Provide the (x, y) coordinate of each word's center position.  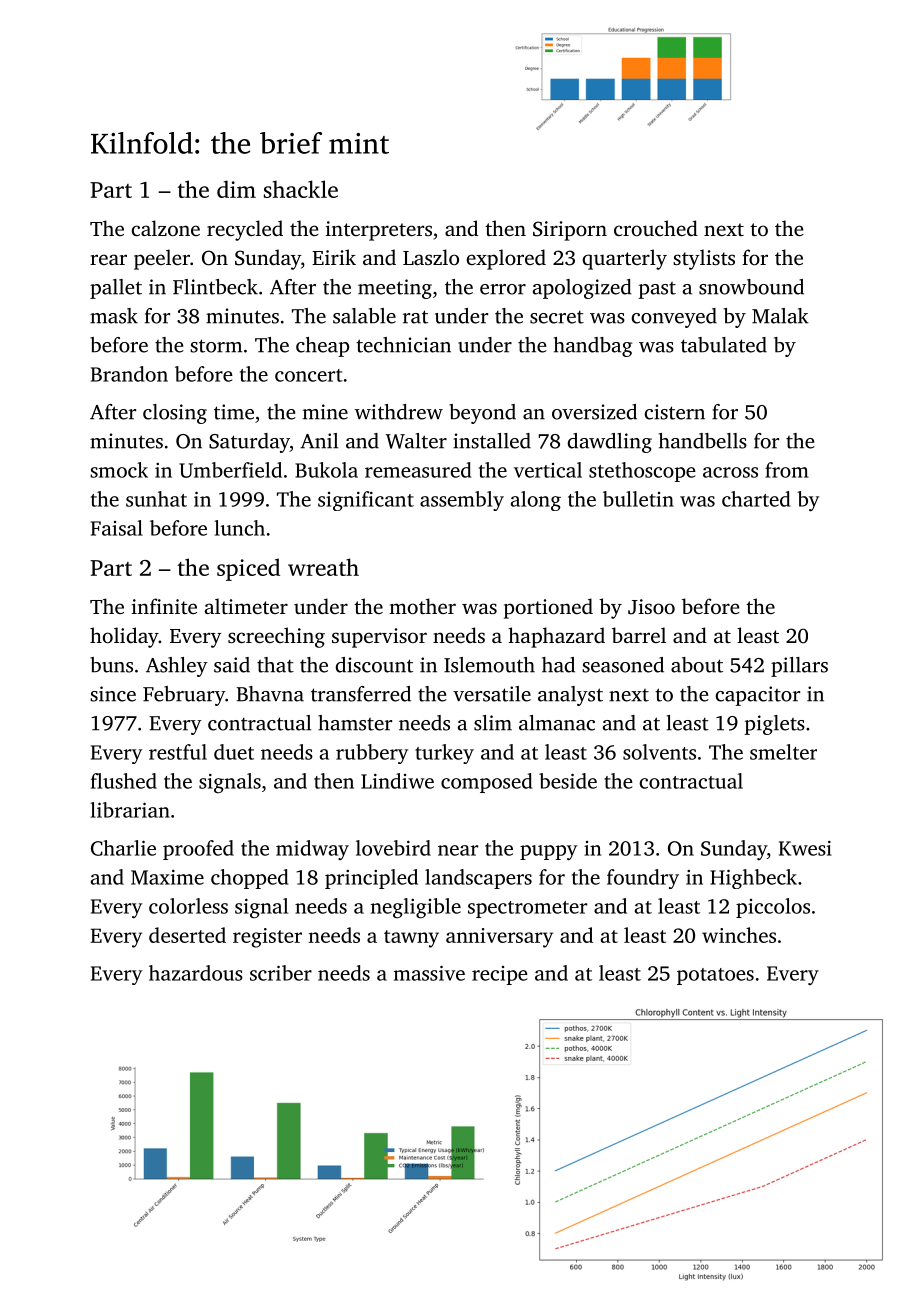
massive (429, 973)
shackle (301, 189)
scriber (281, 973)
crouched (656, 228)
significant (366, 501)
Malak (780, 316)
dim (236, 189)
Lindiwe (397, 781)
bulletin (638, 499)
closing (175, 414)
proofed (198, 850)
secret (557, 317)
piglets (774, 725)
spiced (248, 569)
